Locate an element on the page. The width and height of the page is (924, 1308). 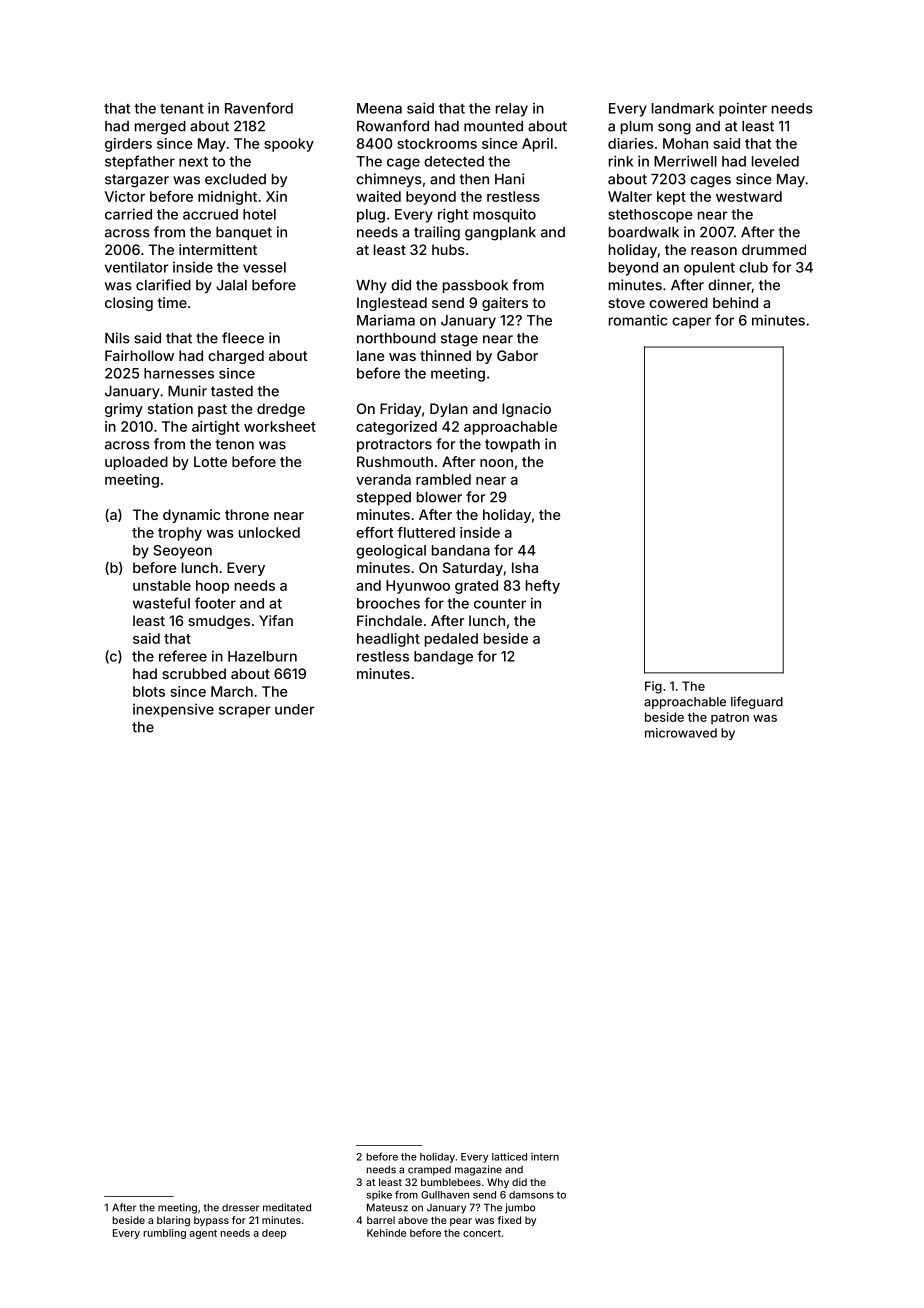
deep is located at coordinates (274, 1234).
